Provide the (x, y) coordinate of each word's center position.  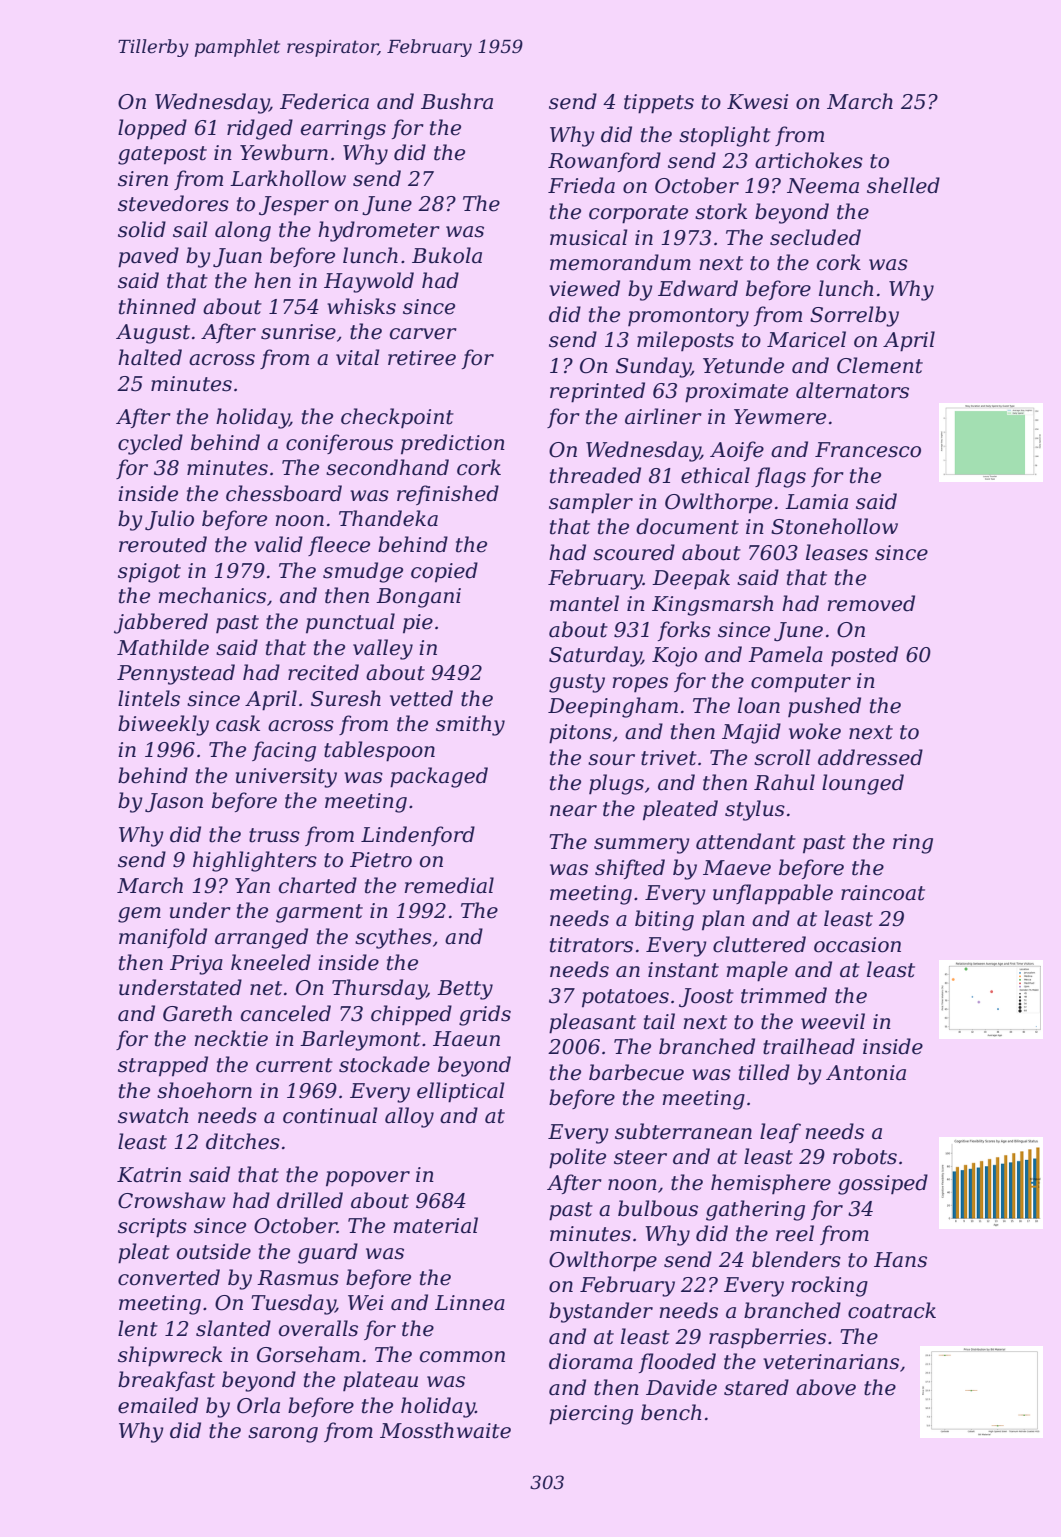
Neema (823, 186)
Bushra (457, 101)
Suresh (346, 698)
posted (864, 656)
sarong (283, 1435)
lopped (152, 129)
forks (684, 631)
